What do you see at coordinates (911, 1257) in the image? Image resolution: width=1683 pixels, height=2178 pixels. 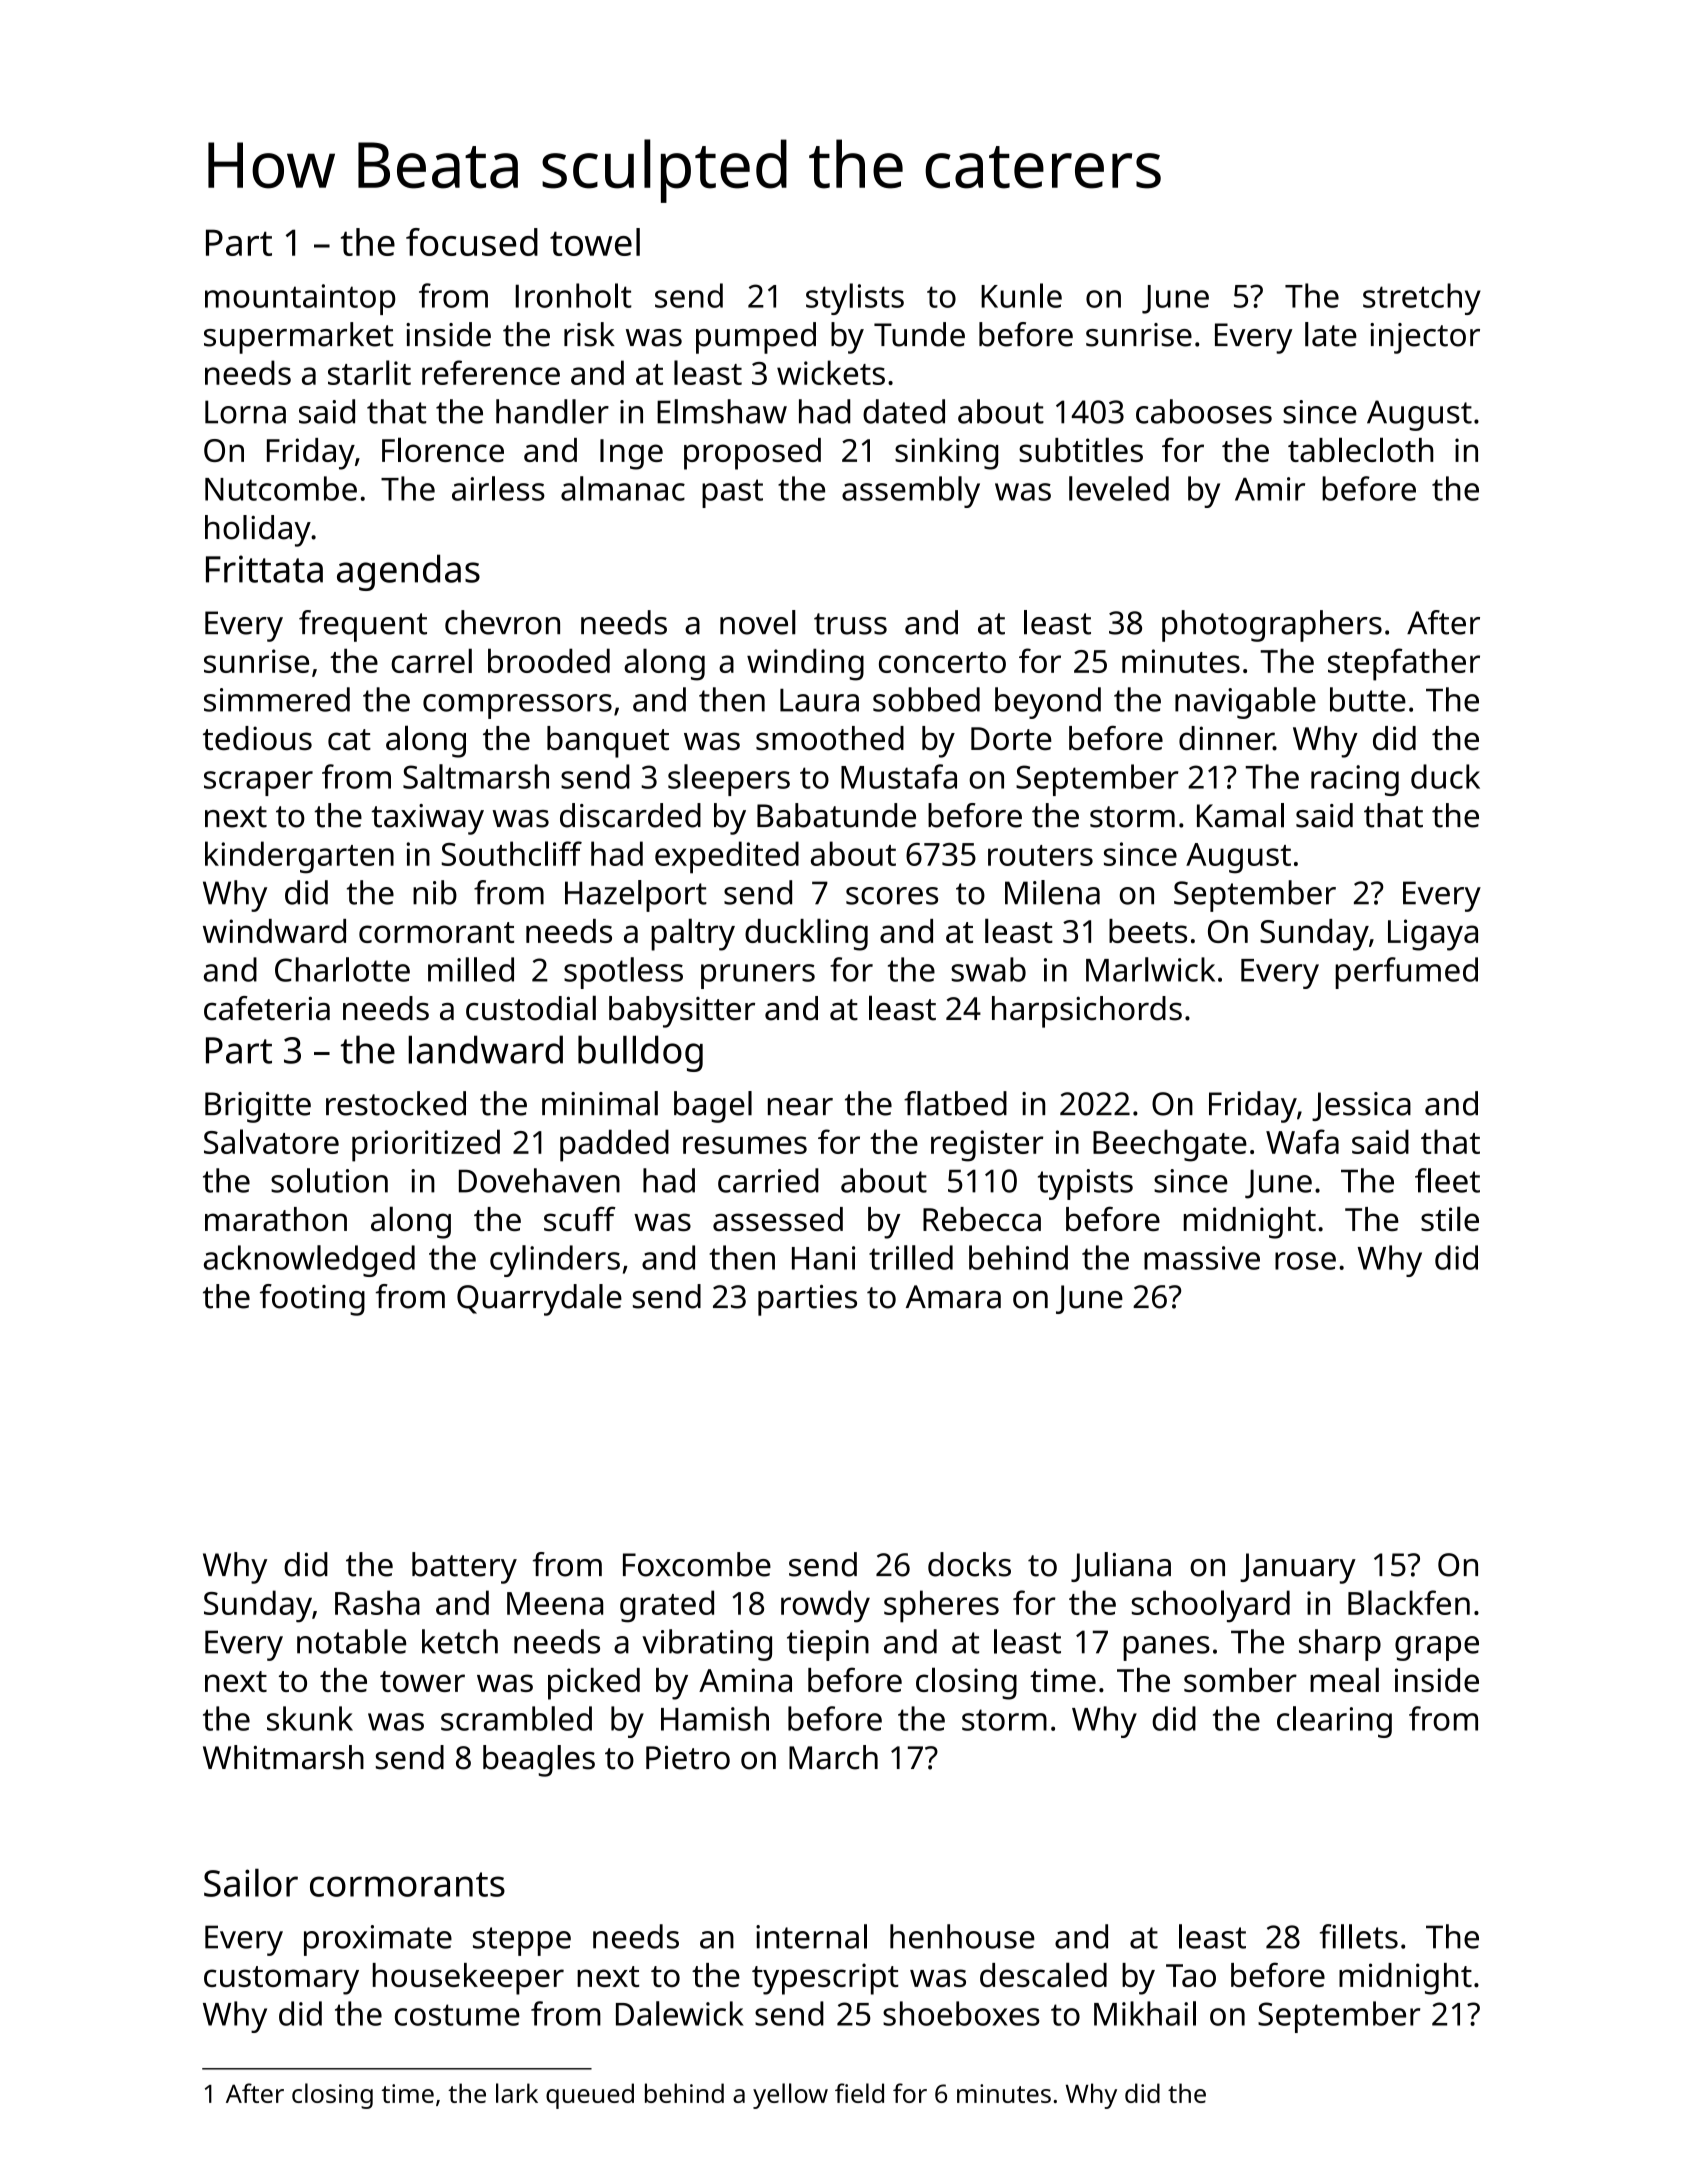 I see `trilled` at bounding box center [911, 1257].
